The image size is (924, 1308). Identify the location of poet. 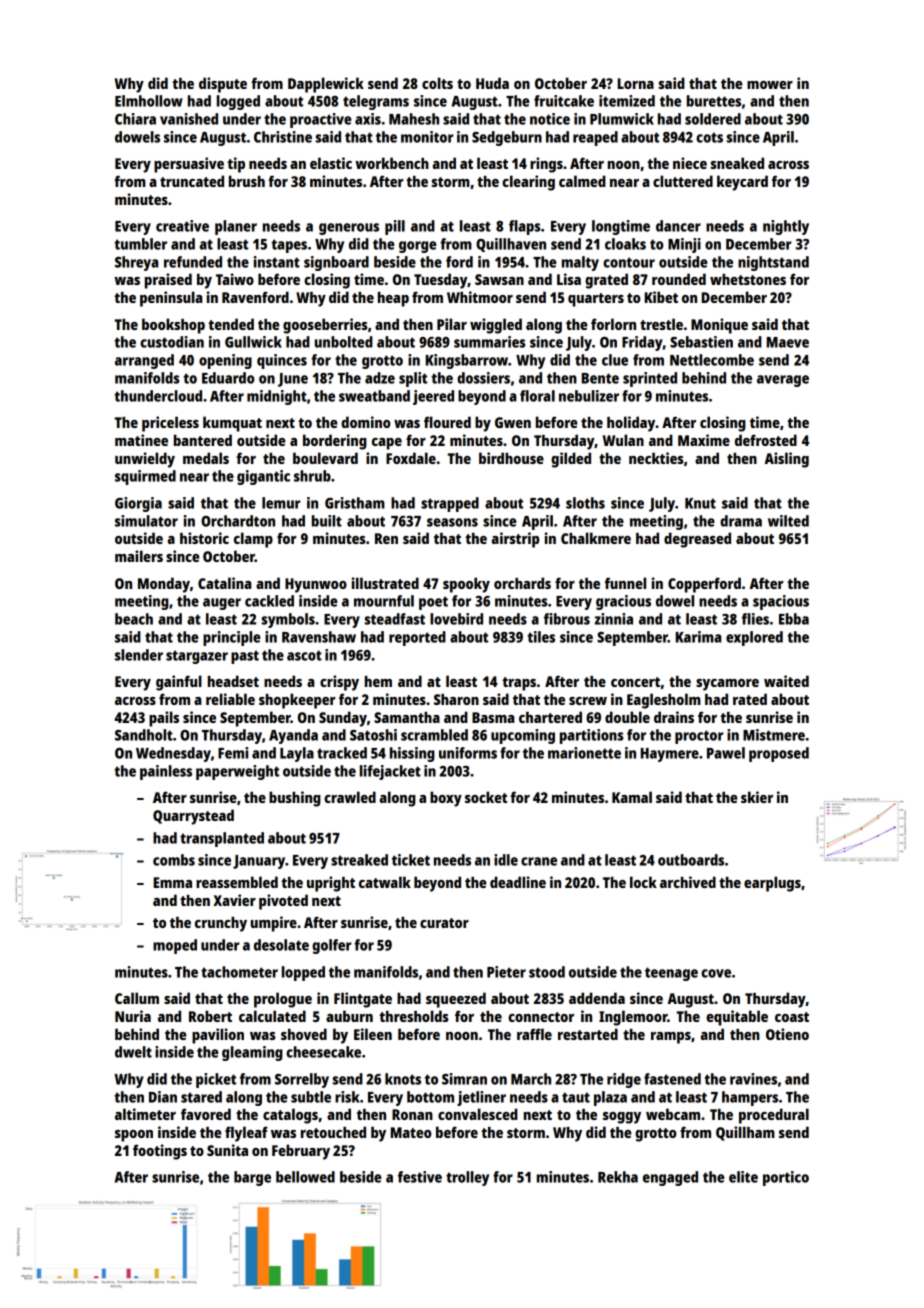
(433, 603).
